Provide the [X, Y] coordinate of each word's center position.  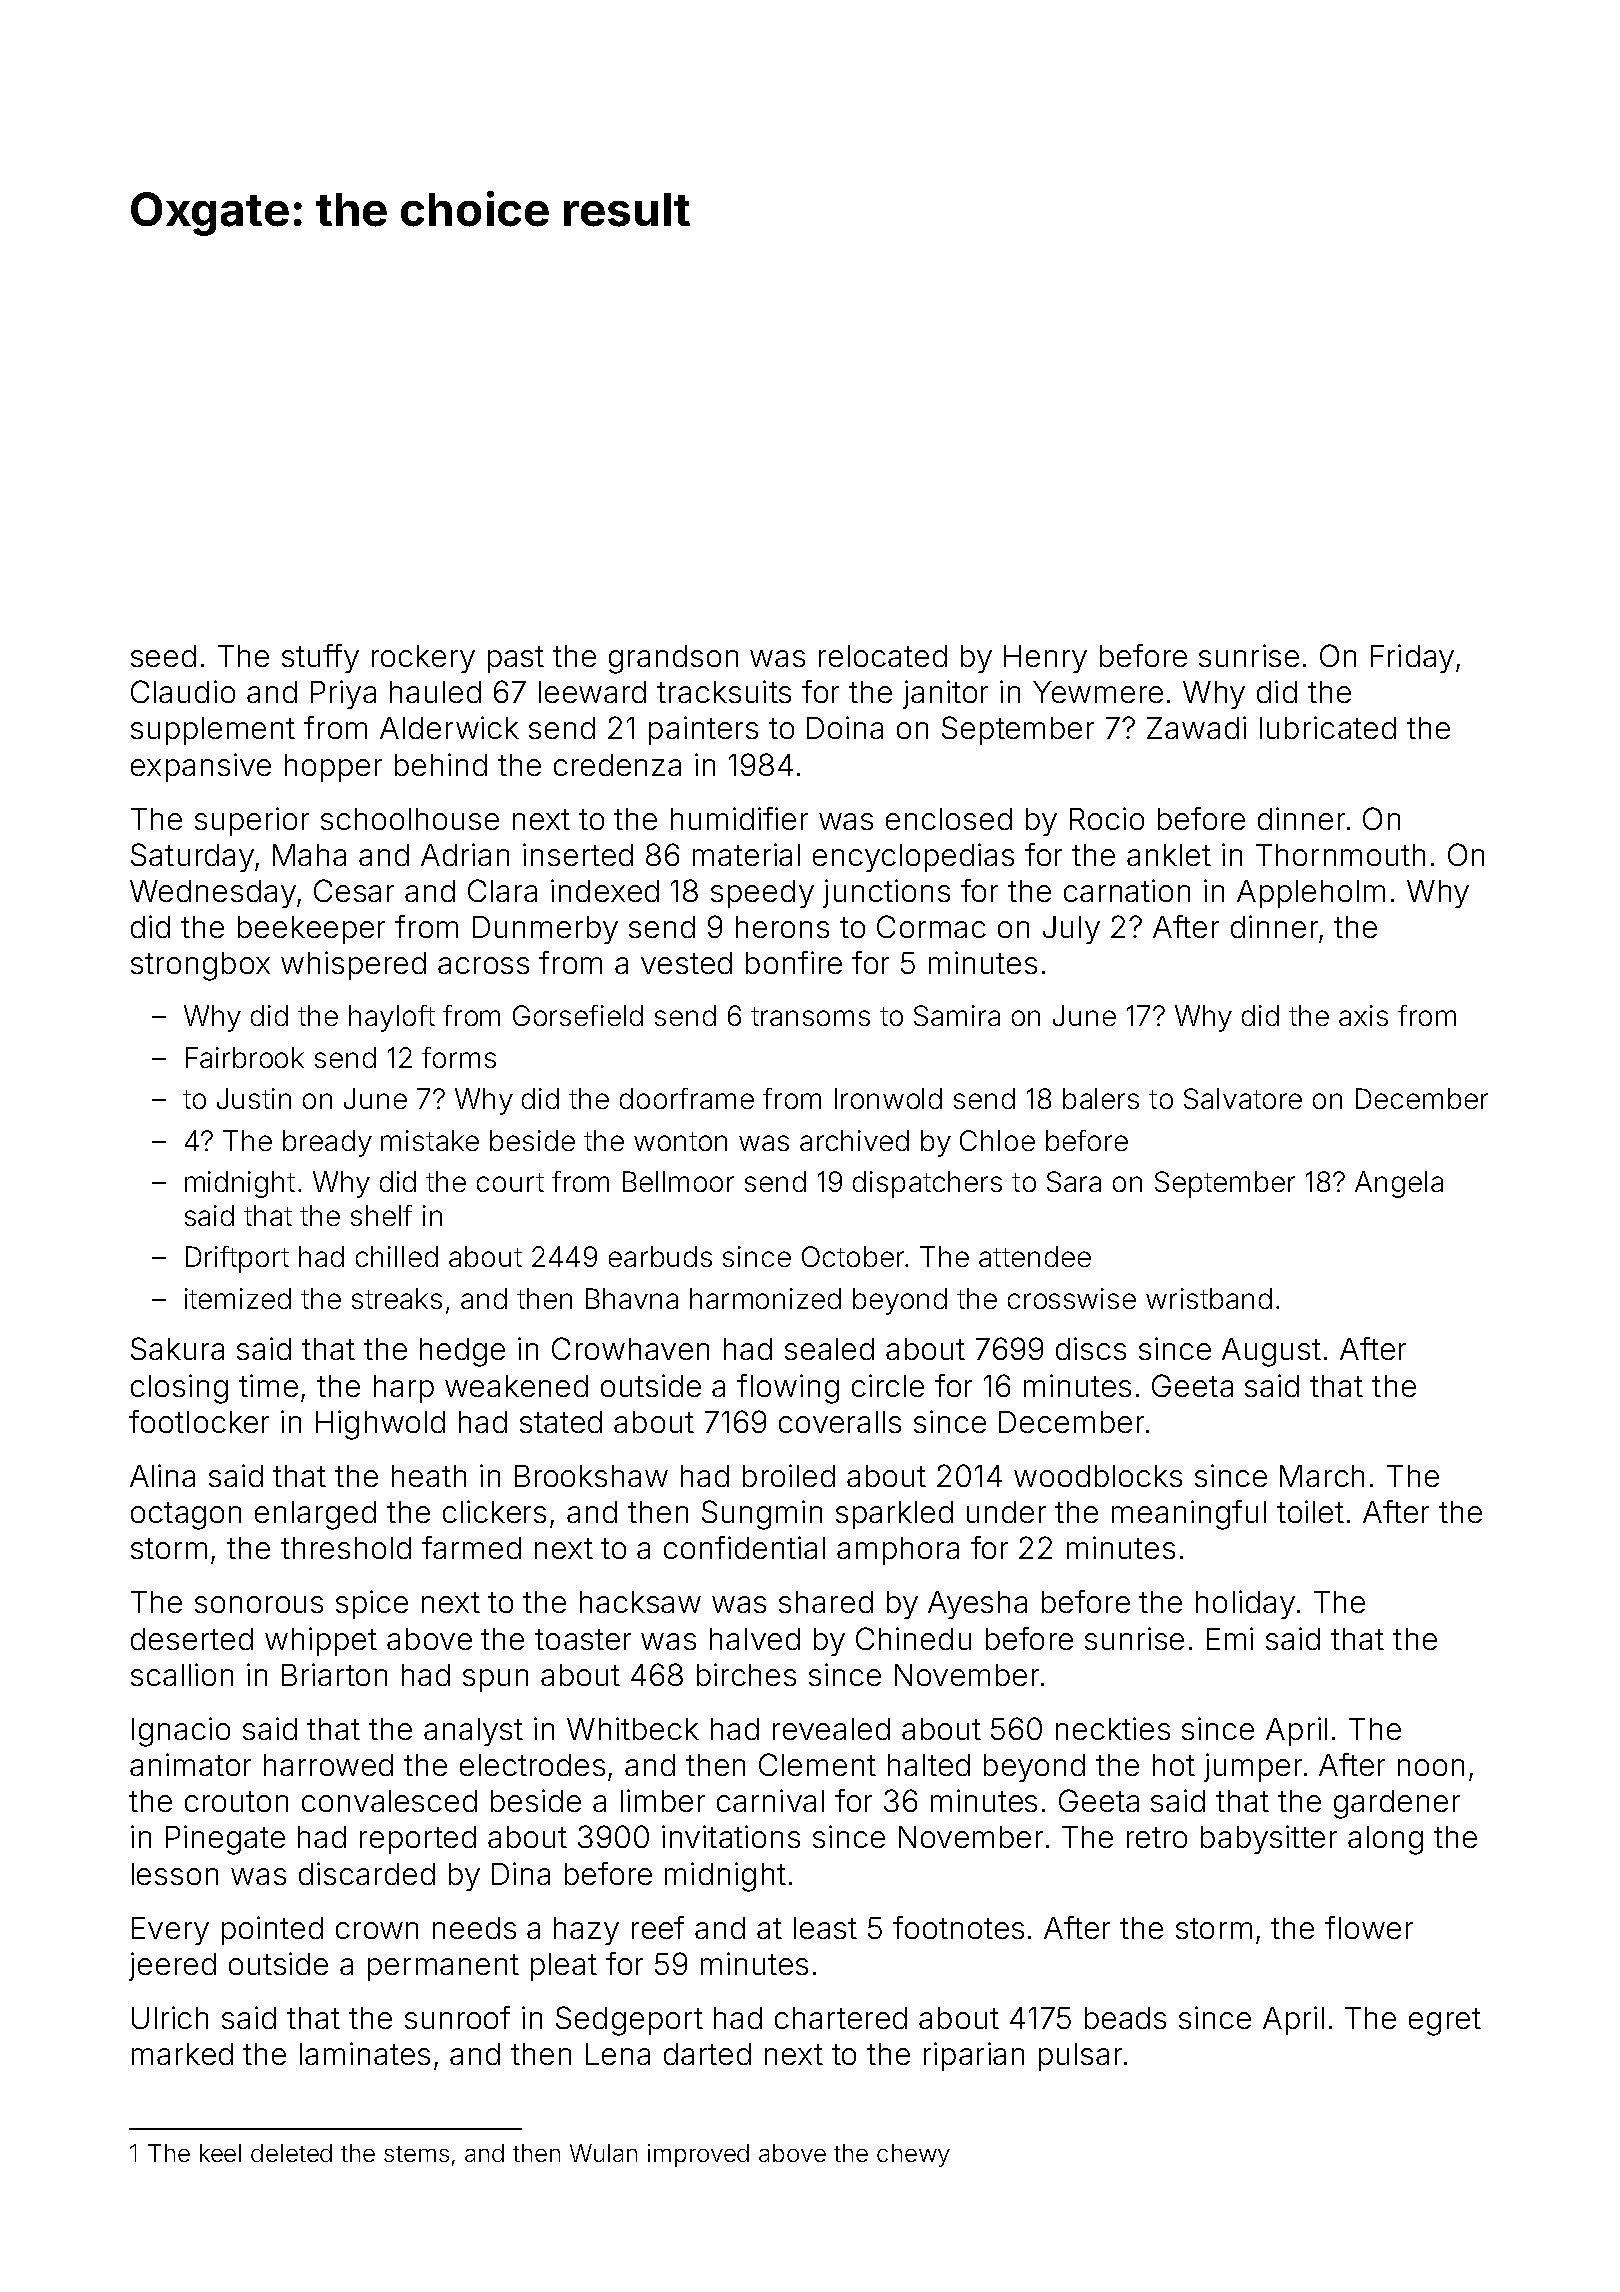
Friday [1412, 658]
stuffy [320, 658]
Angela [1399, 1184]
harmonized [765, 1298]
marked [182, 2054]
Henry [1045, 659]
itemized [238, 1298]
